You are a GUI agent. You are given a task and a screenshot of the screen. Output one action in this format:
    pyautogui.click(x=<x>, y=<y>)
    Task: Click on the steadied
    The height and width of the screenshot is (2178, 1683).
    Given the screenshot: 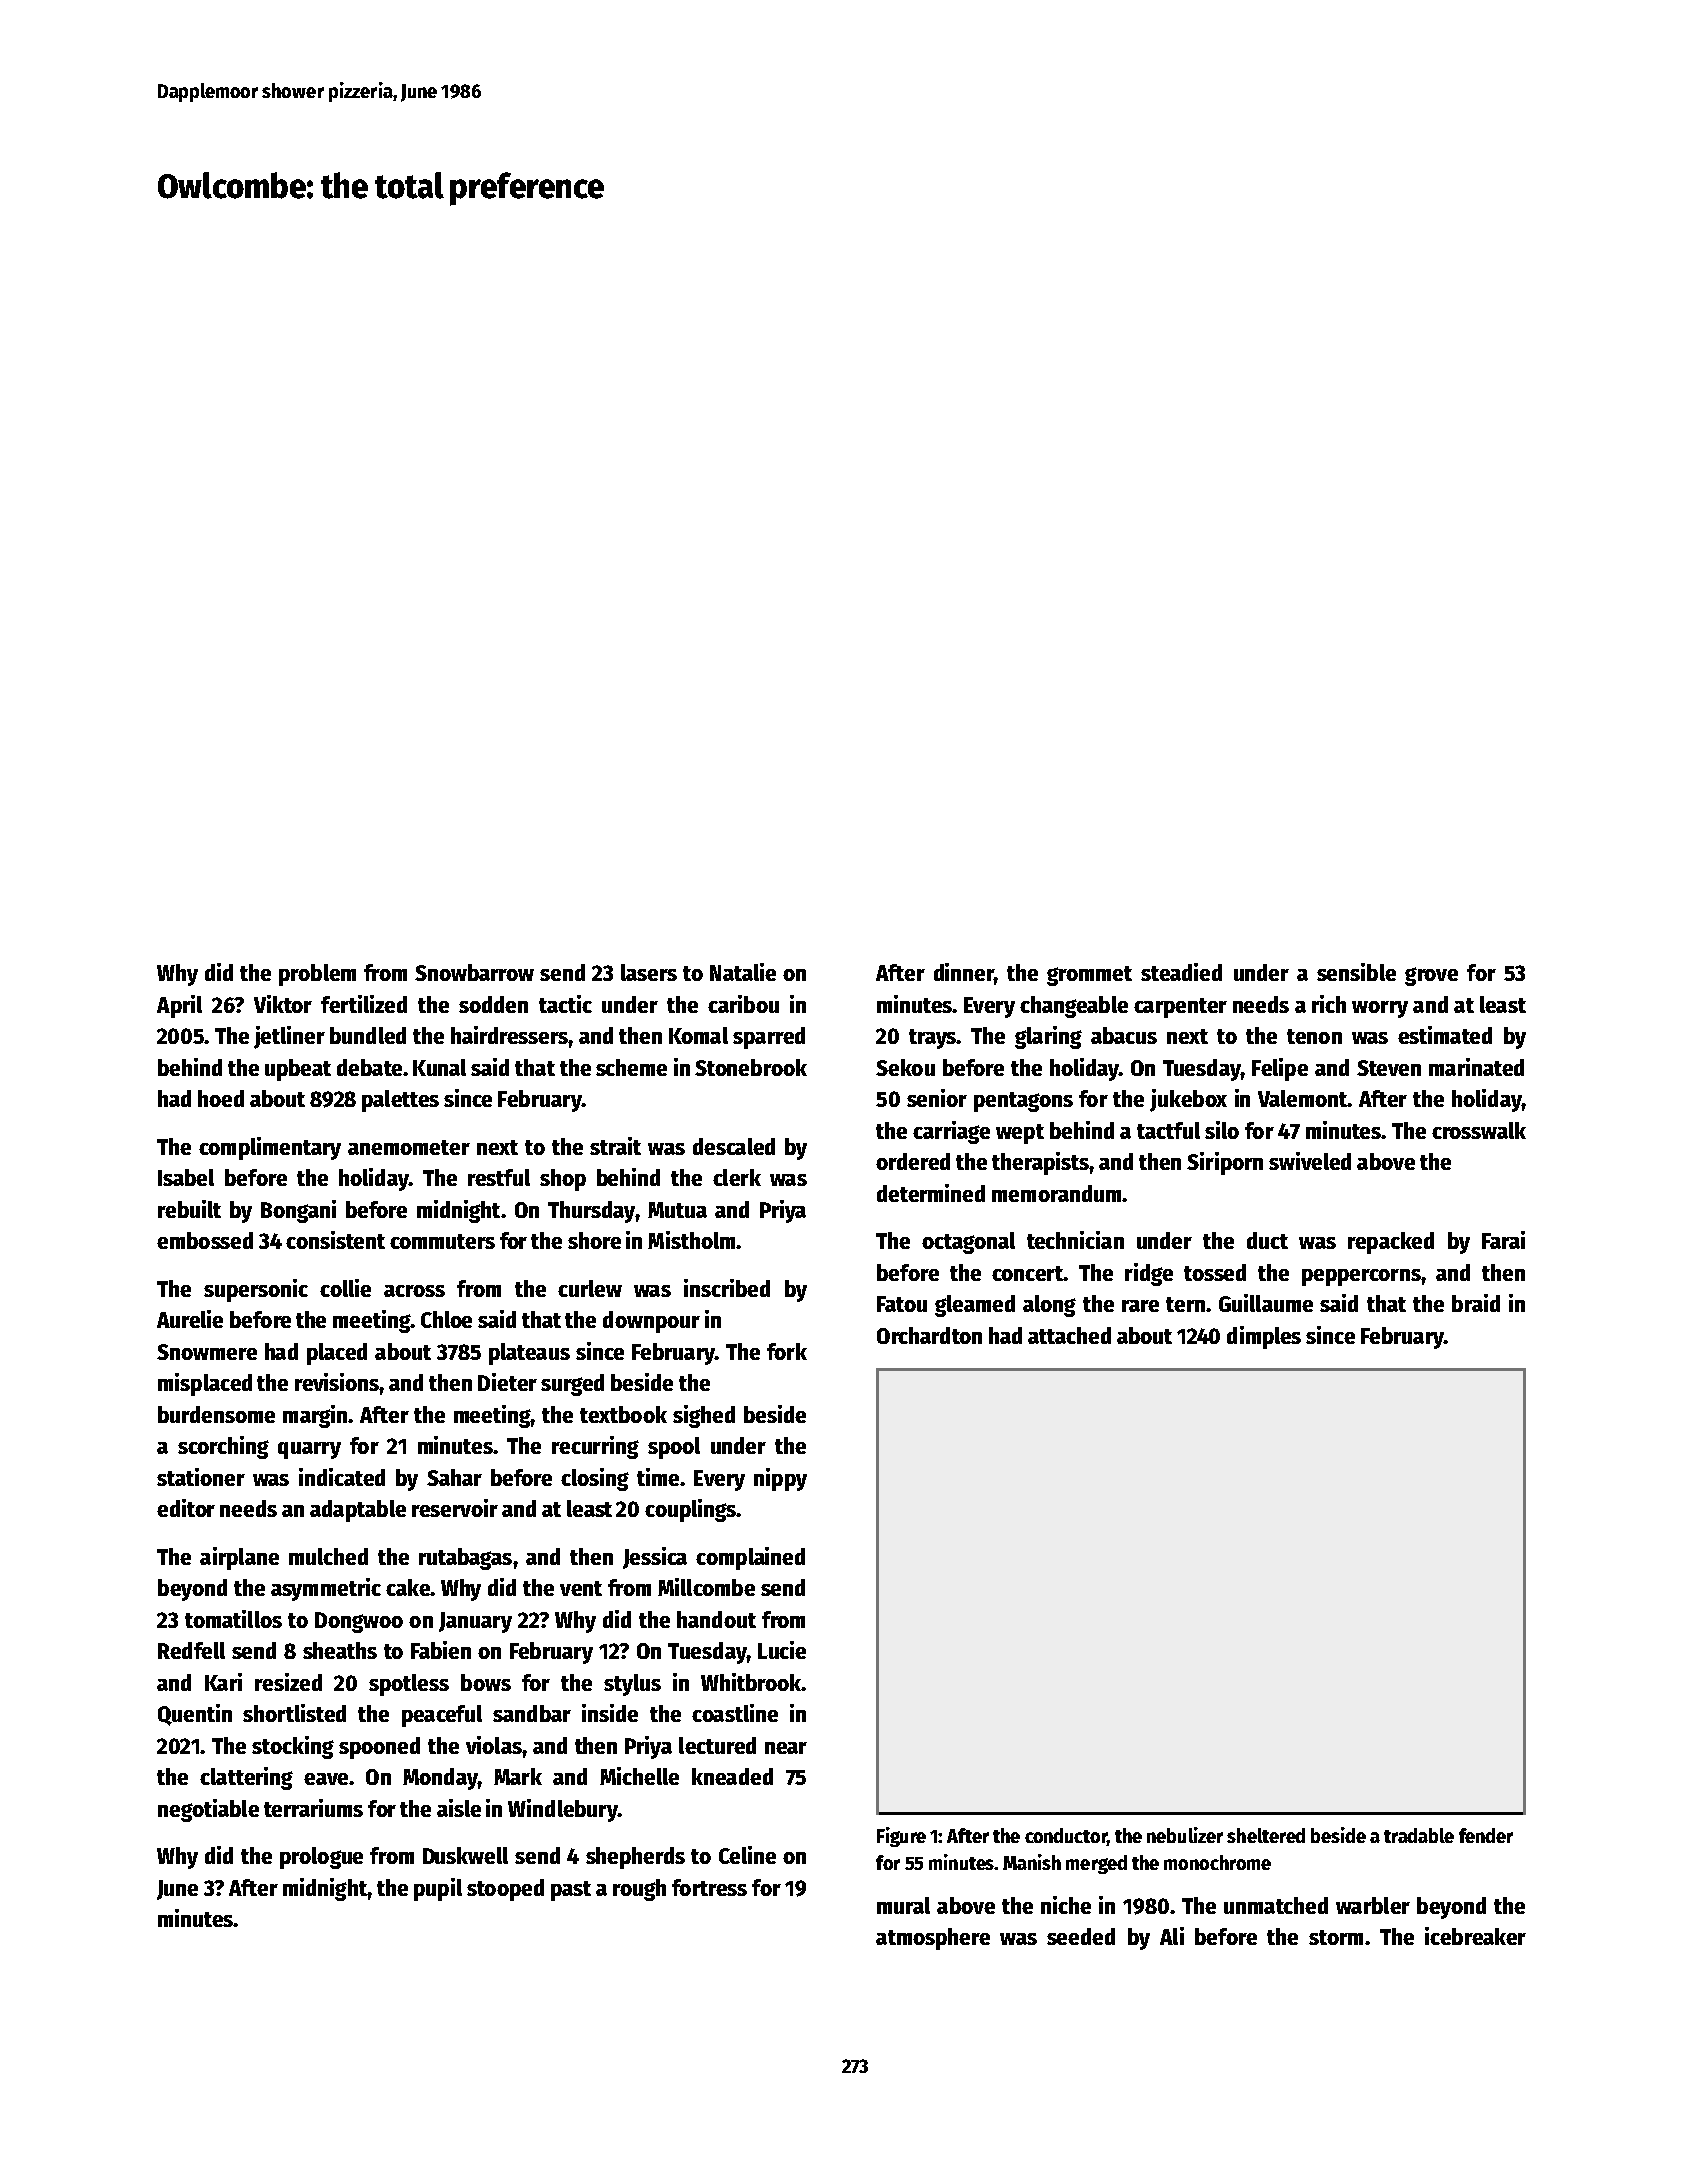 What is the action you would take?
    pyautogui.click(x=1181, y=972)
